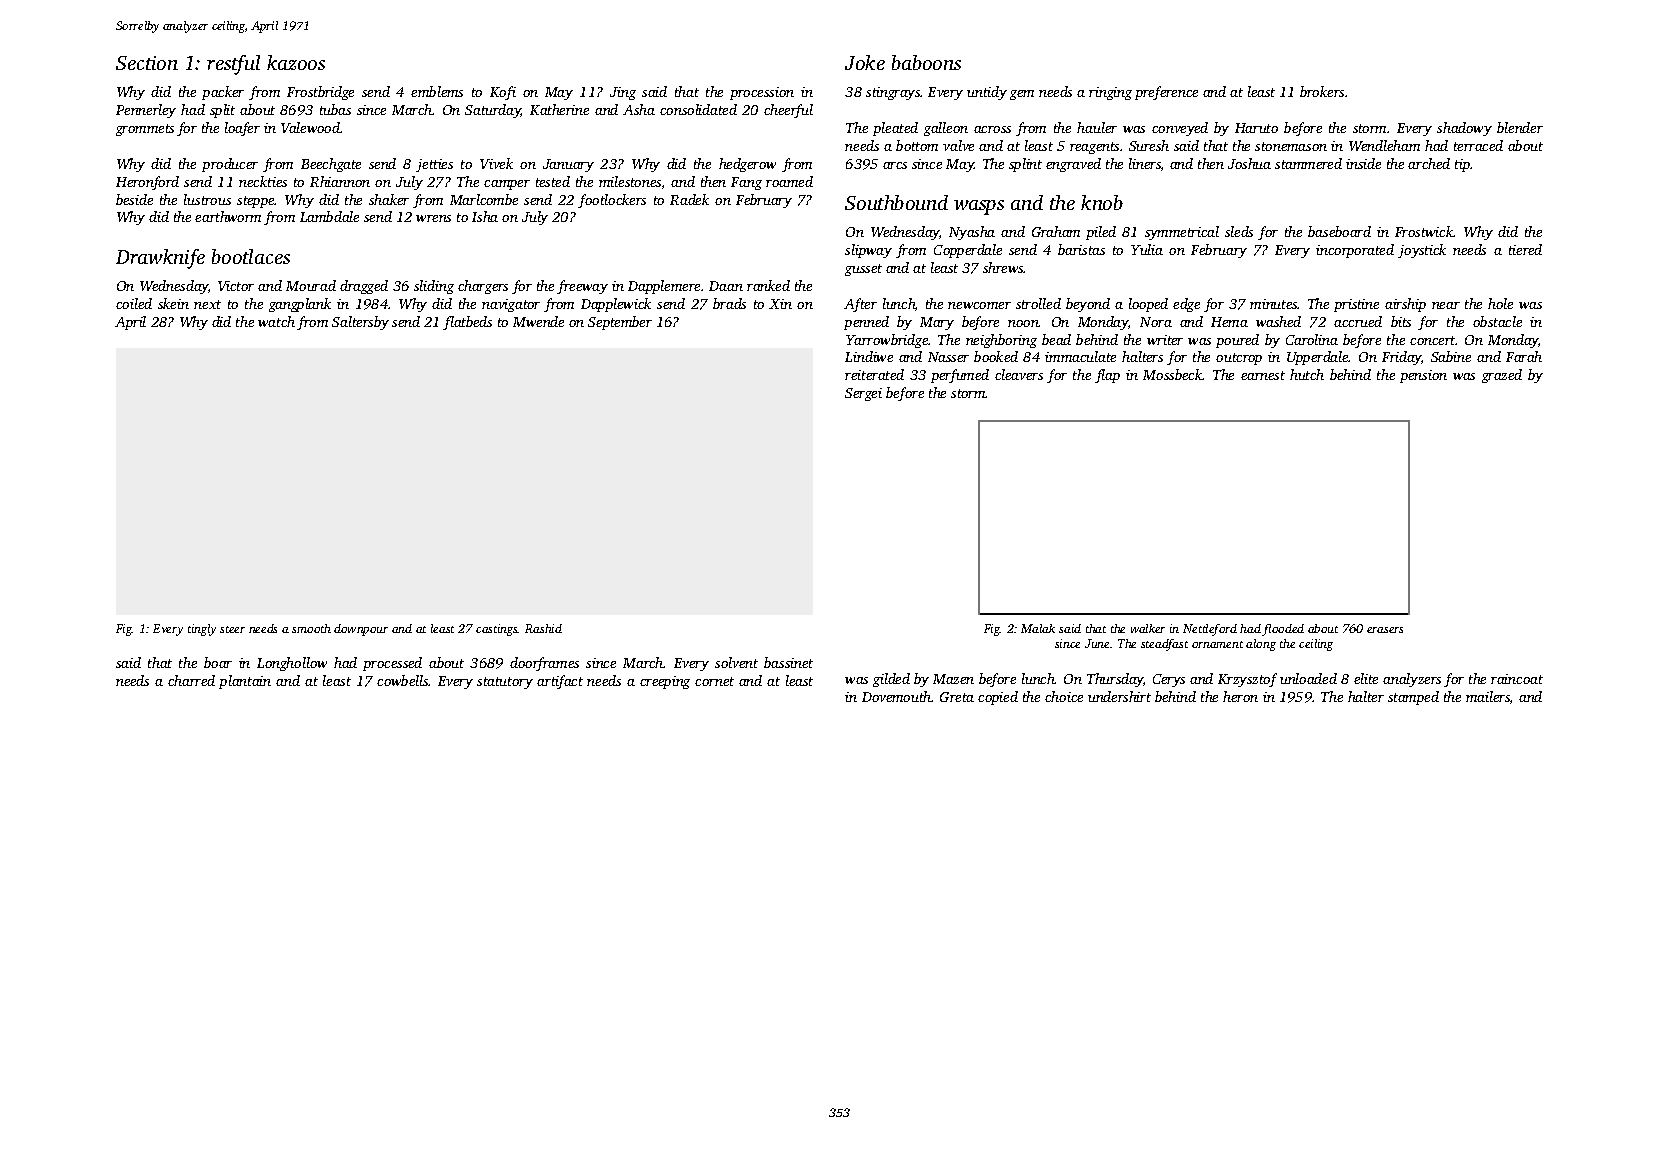 The height and width of the page is (1173, 1659). Describe the element at coordinates (134, 303) in the page. I see `coiled` at that location.
